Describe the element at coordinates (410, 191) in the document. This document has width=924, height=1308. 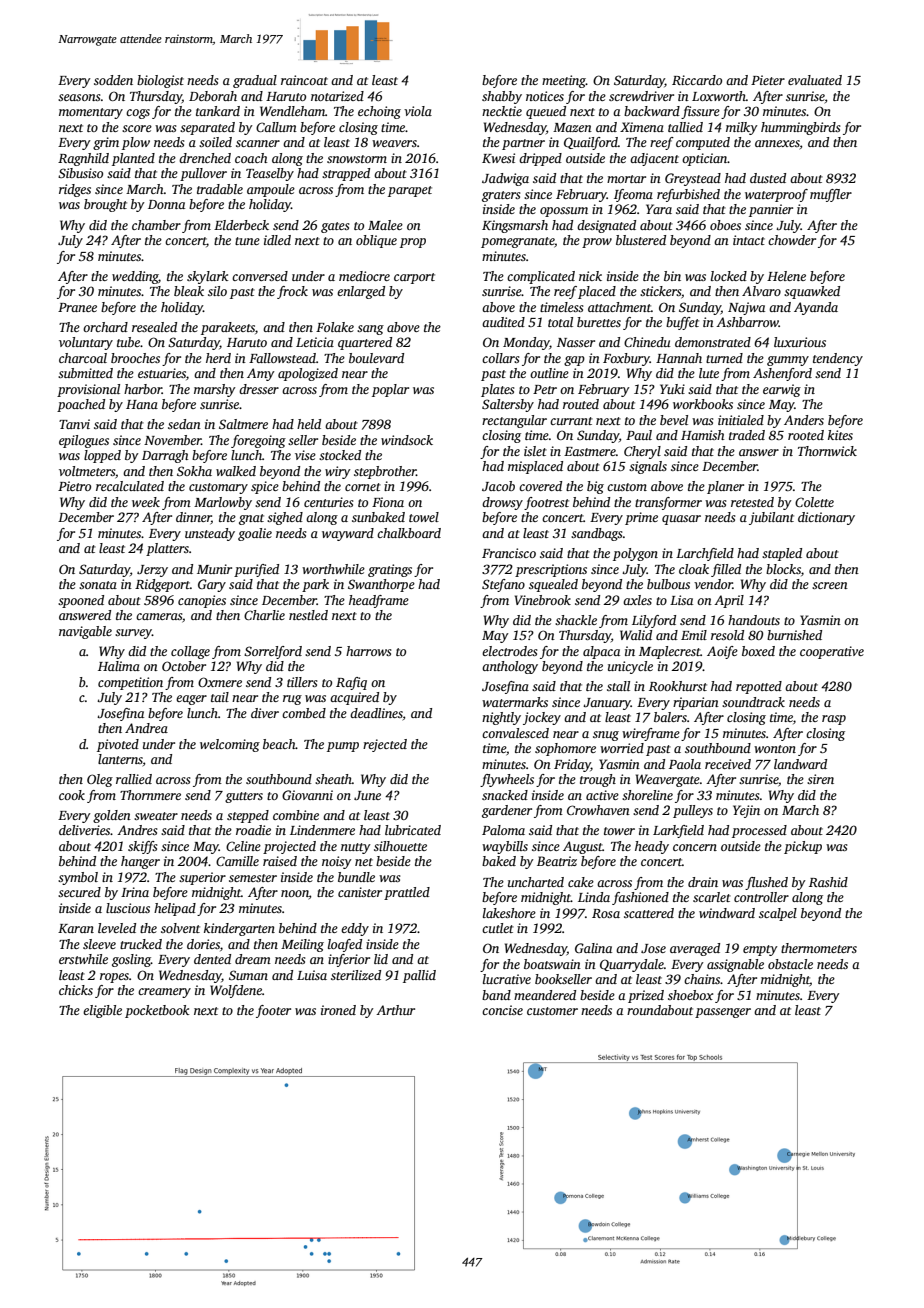
I see `parapet` at that location.
